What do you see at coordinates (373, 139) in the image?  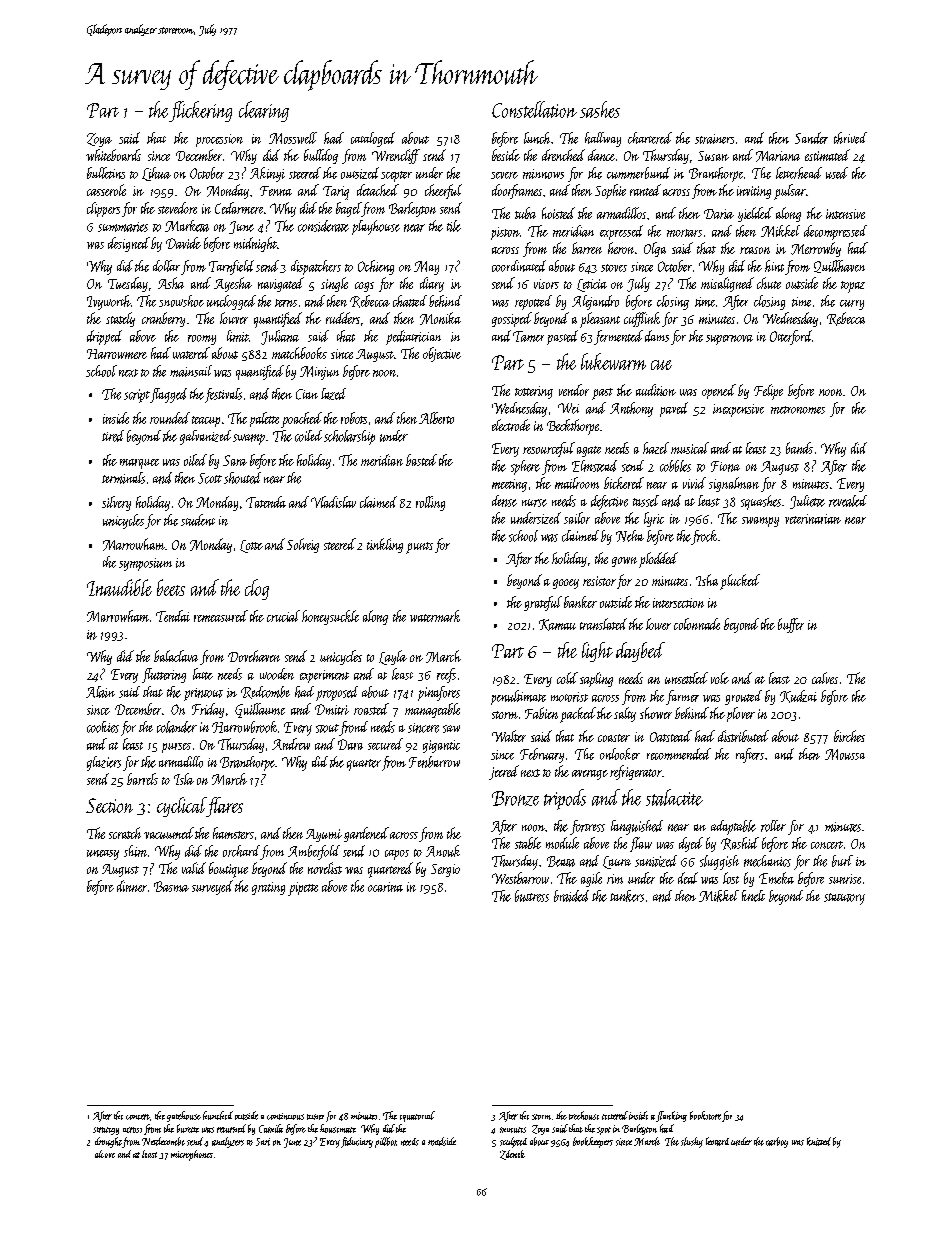 I see `cataloged` at bounding box center [373, 139].
